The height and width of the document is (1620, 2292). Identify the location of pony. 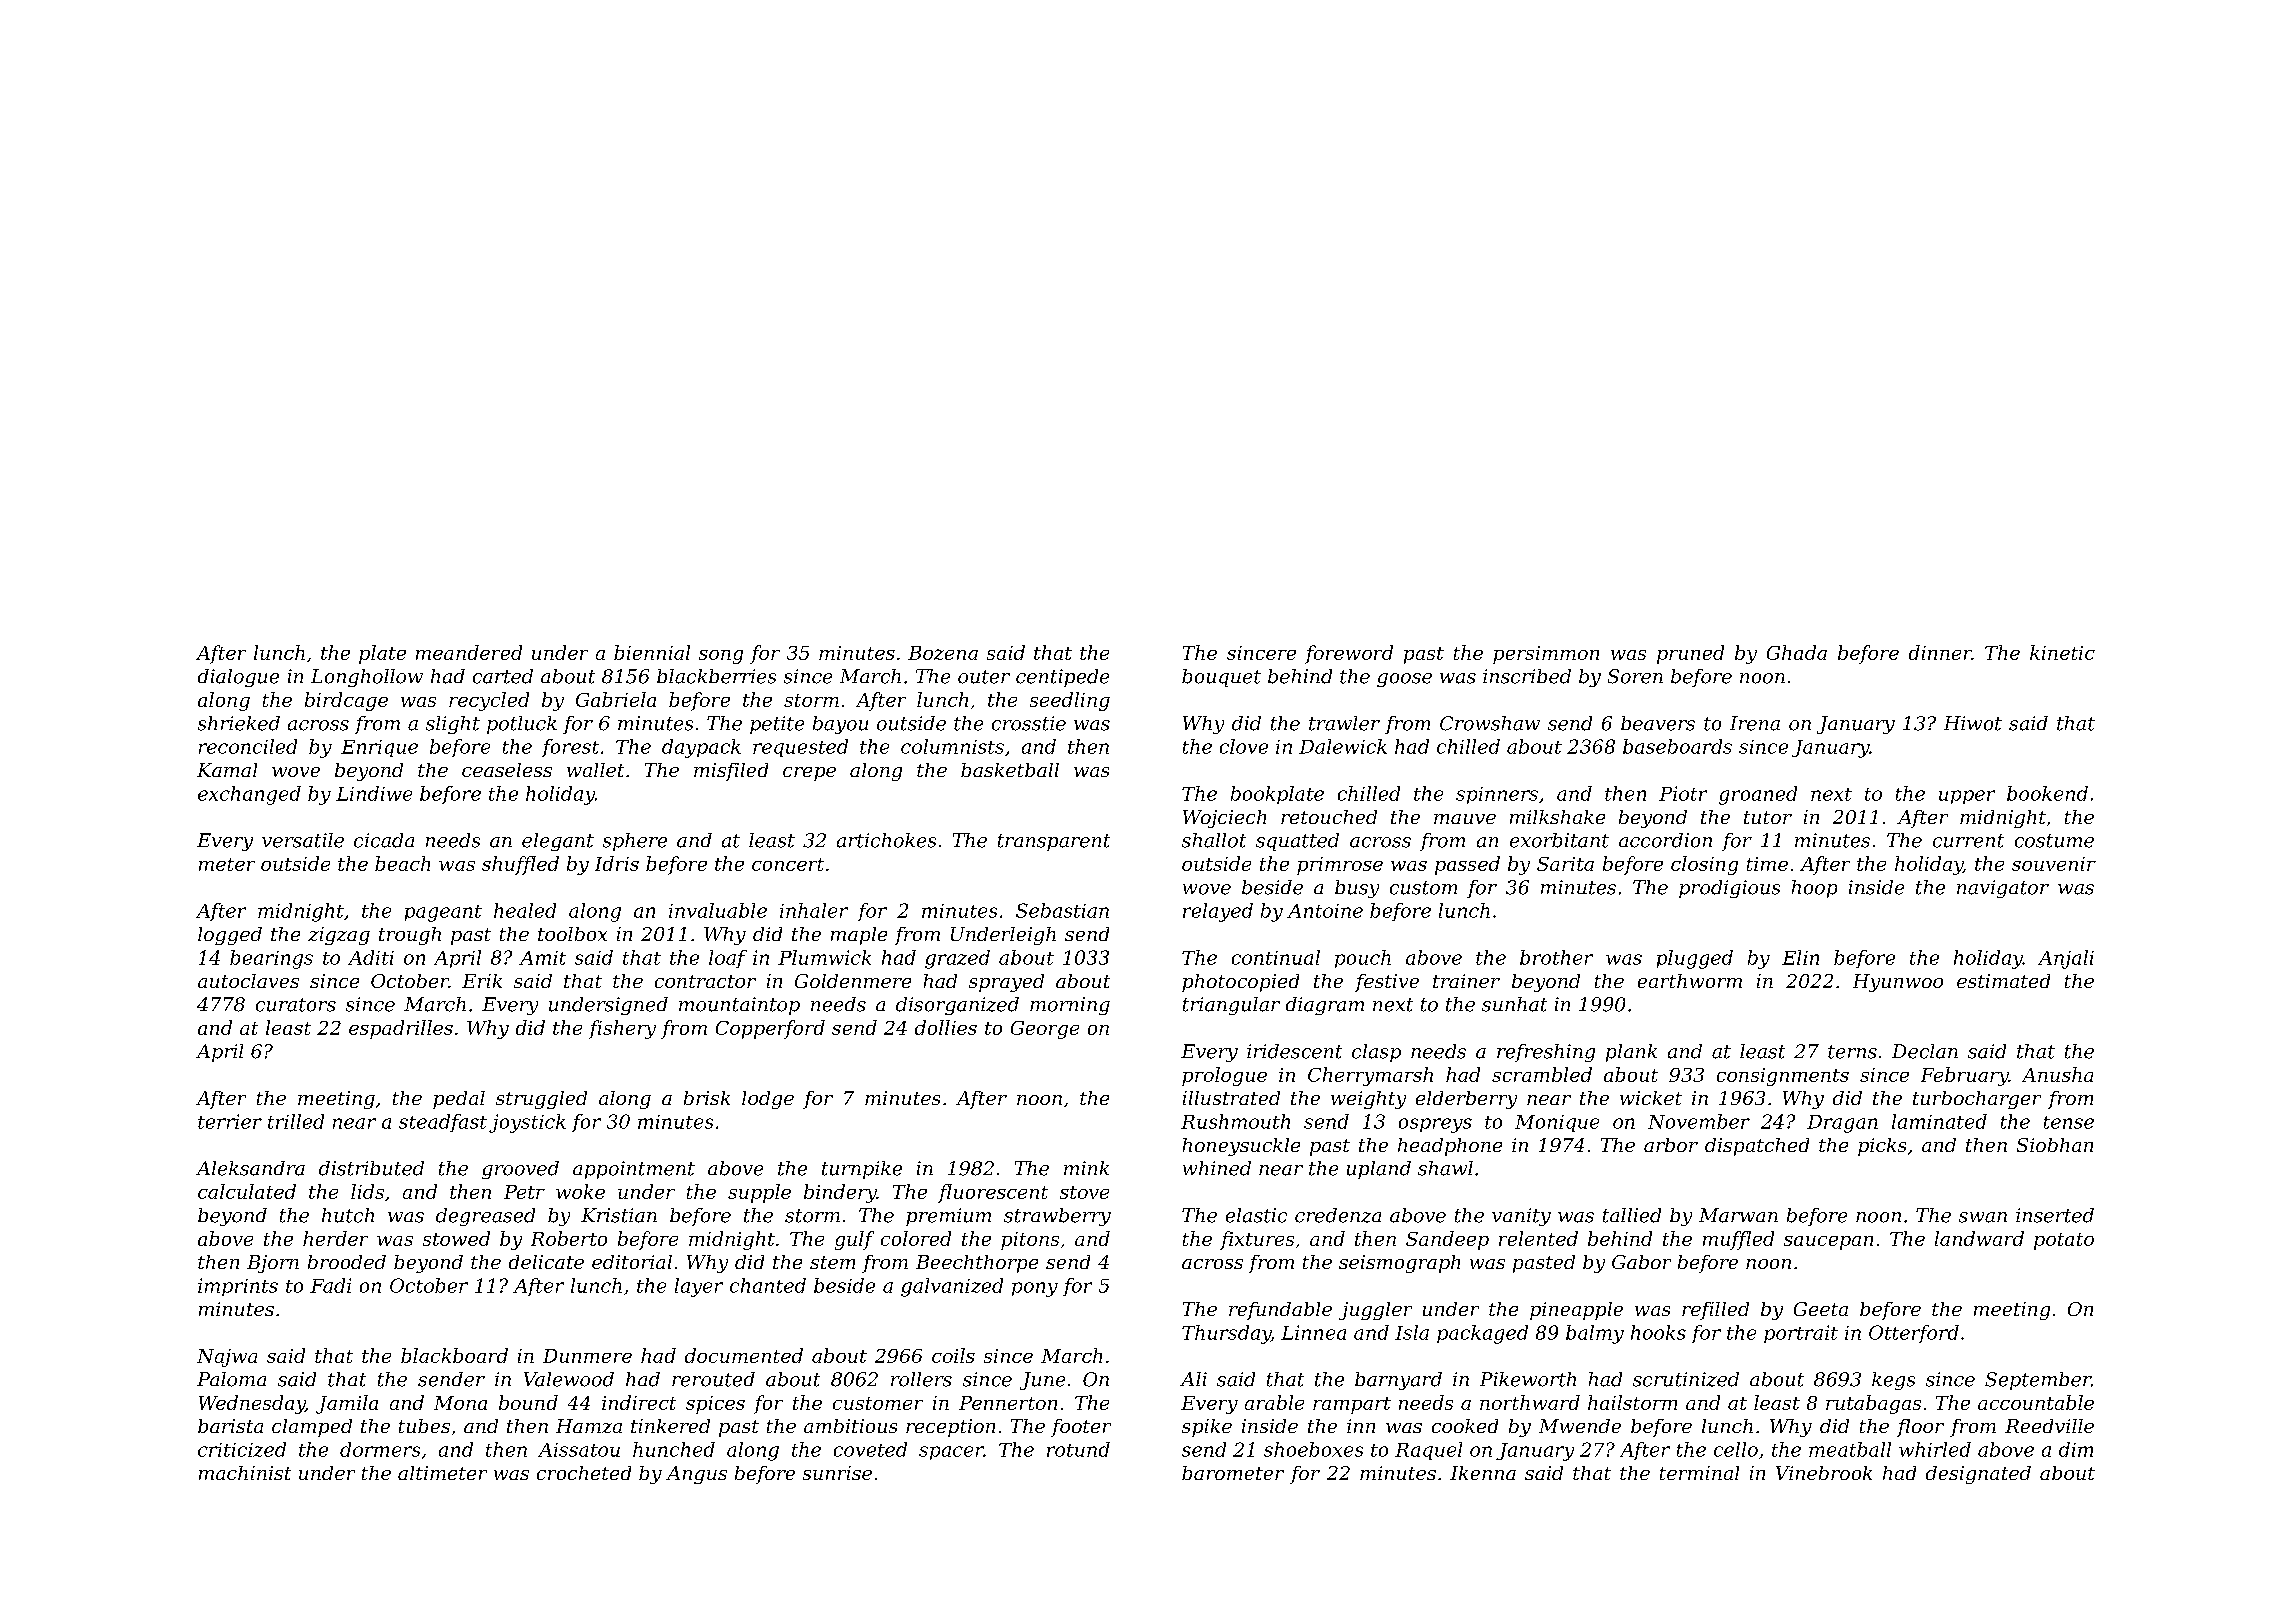
(1035, 1289).
